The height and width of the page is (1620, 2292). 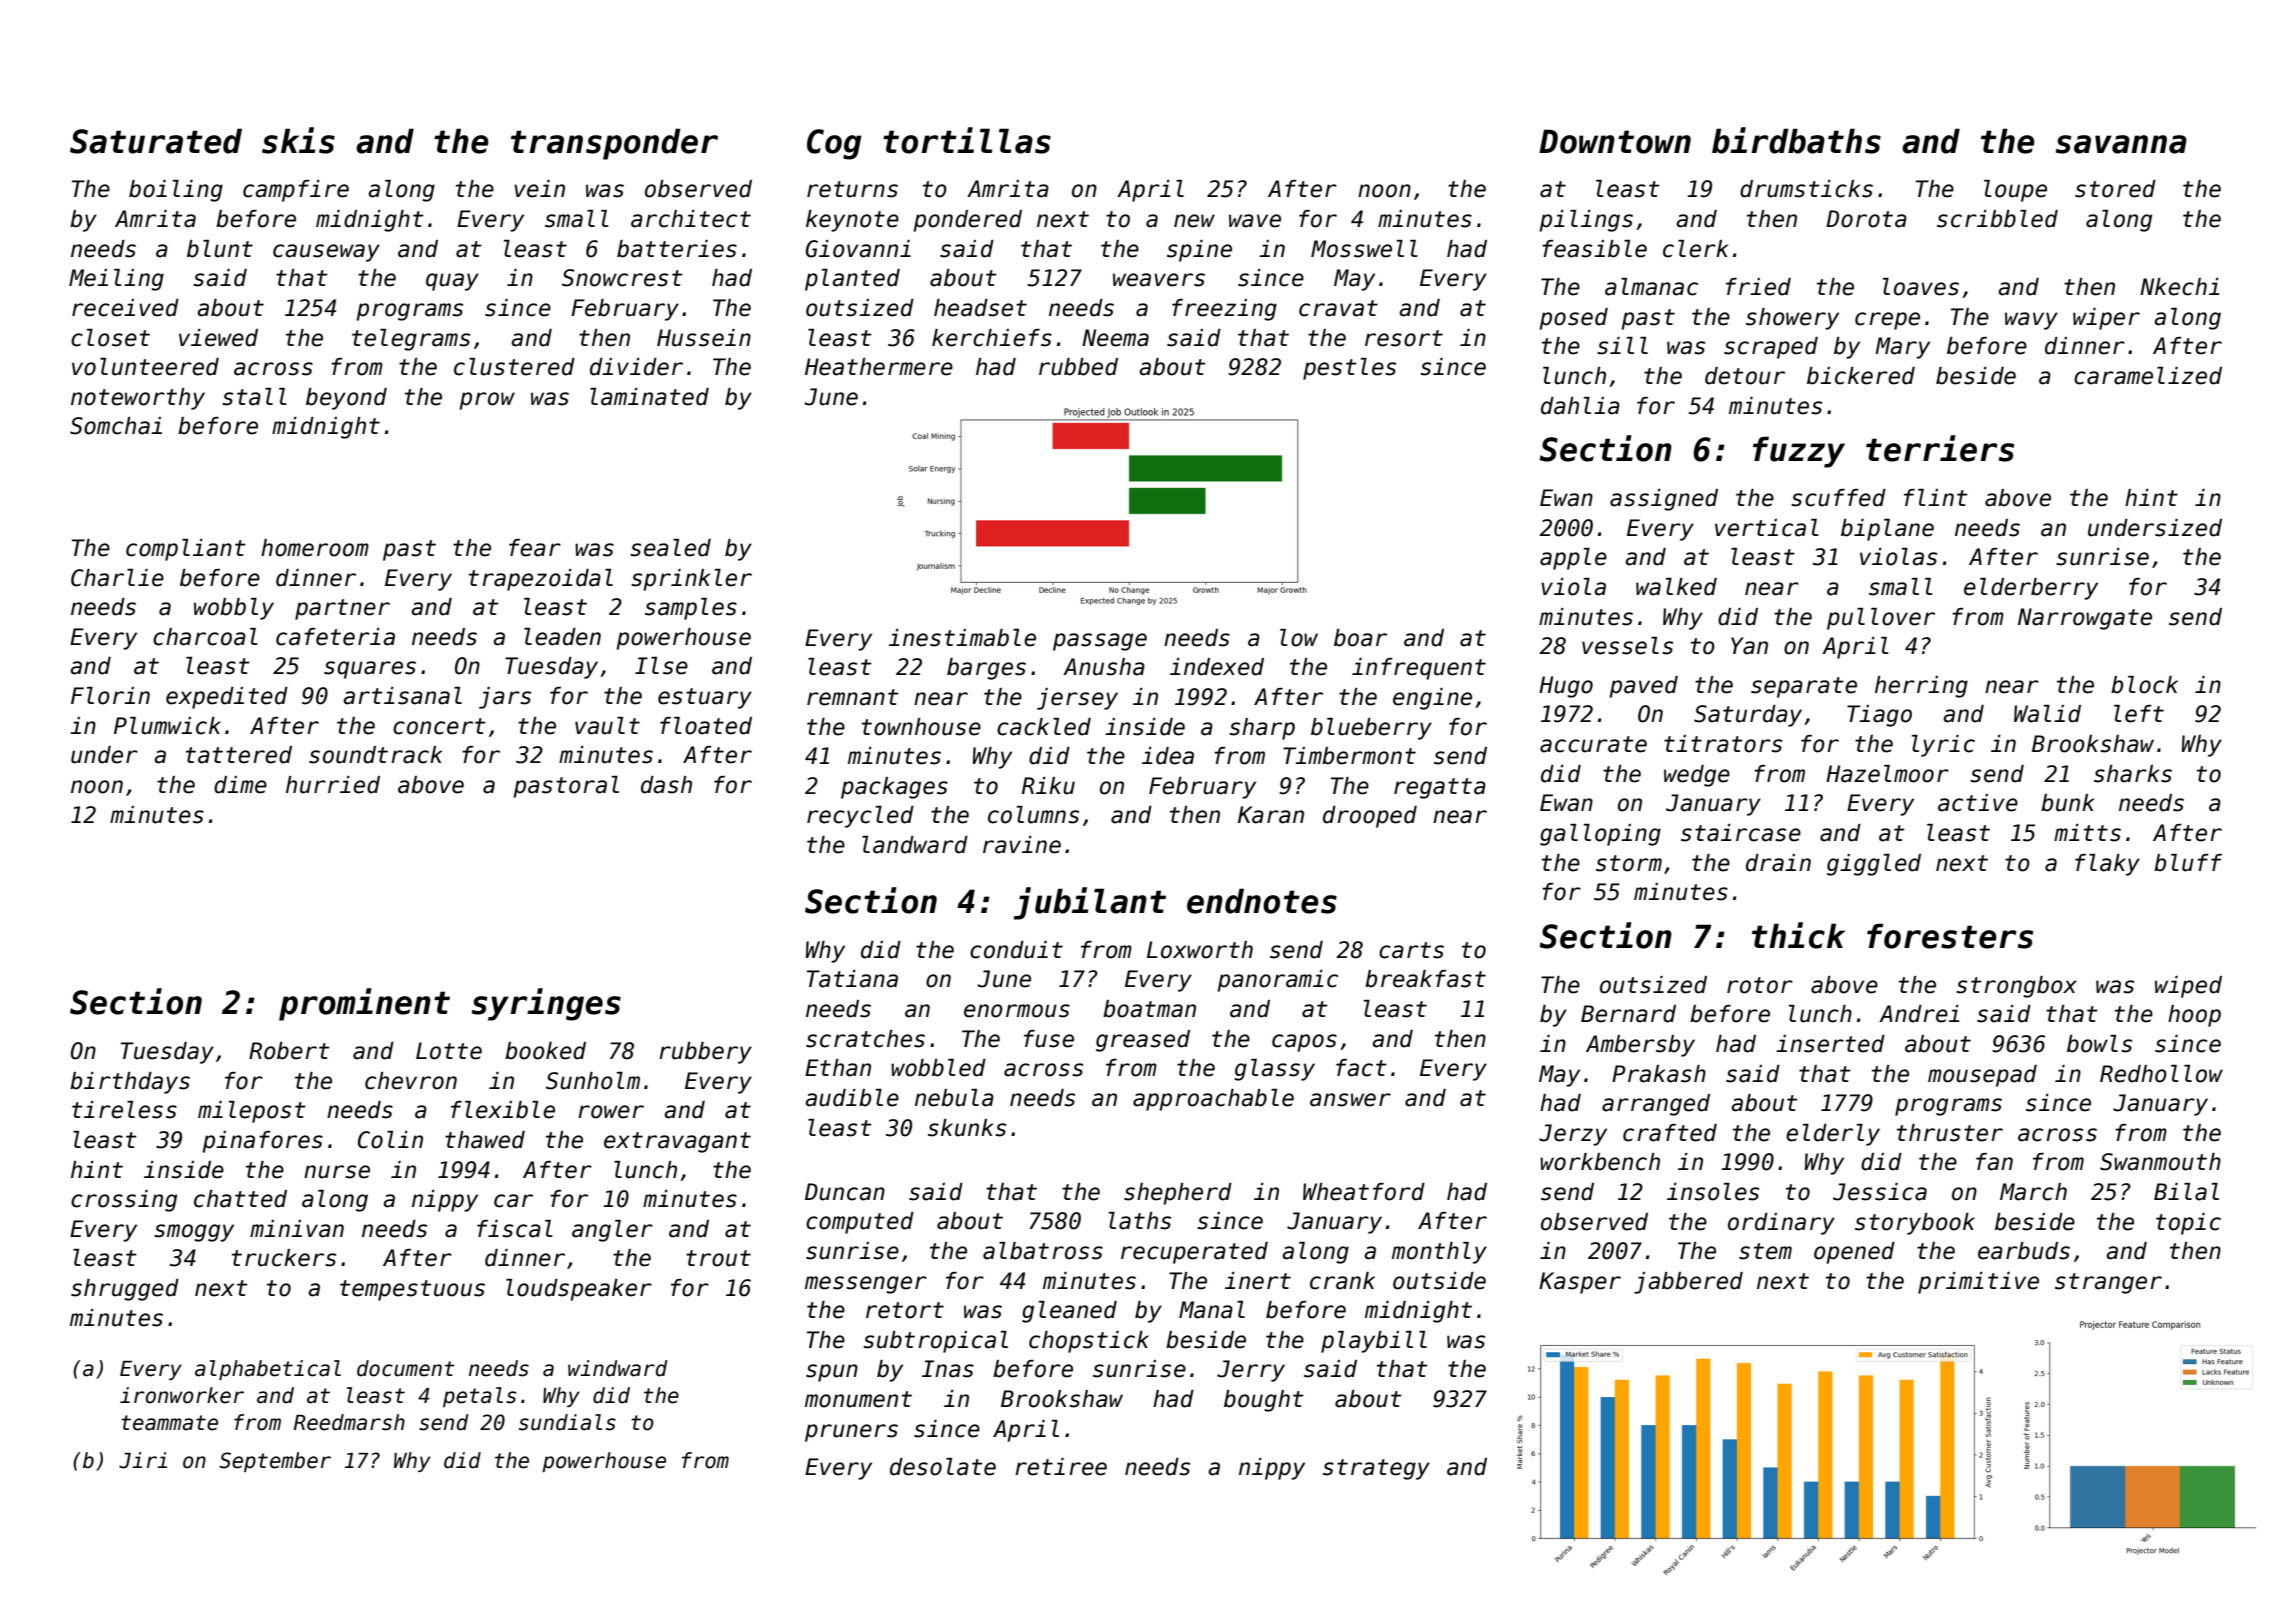 I want to click on primitive, so click(x=1978, y=1283).
